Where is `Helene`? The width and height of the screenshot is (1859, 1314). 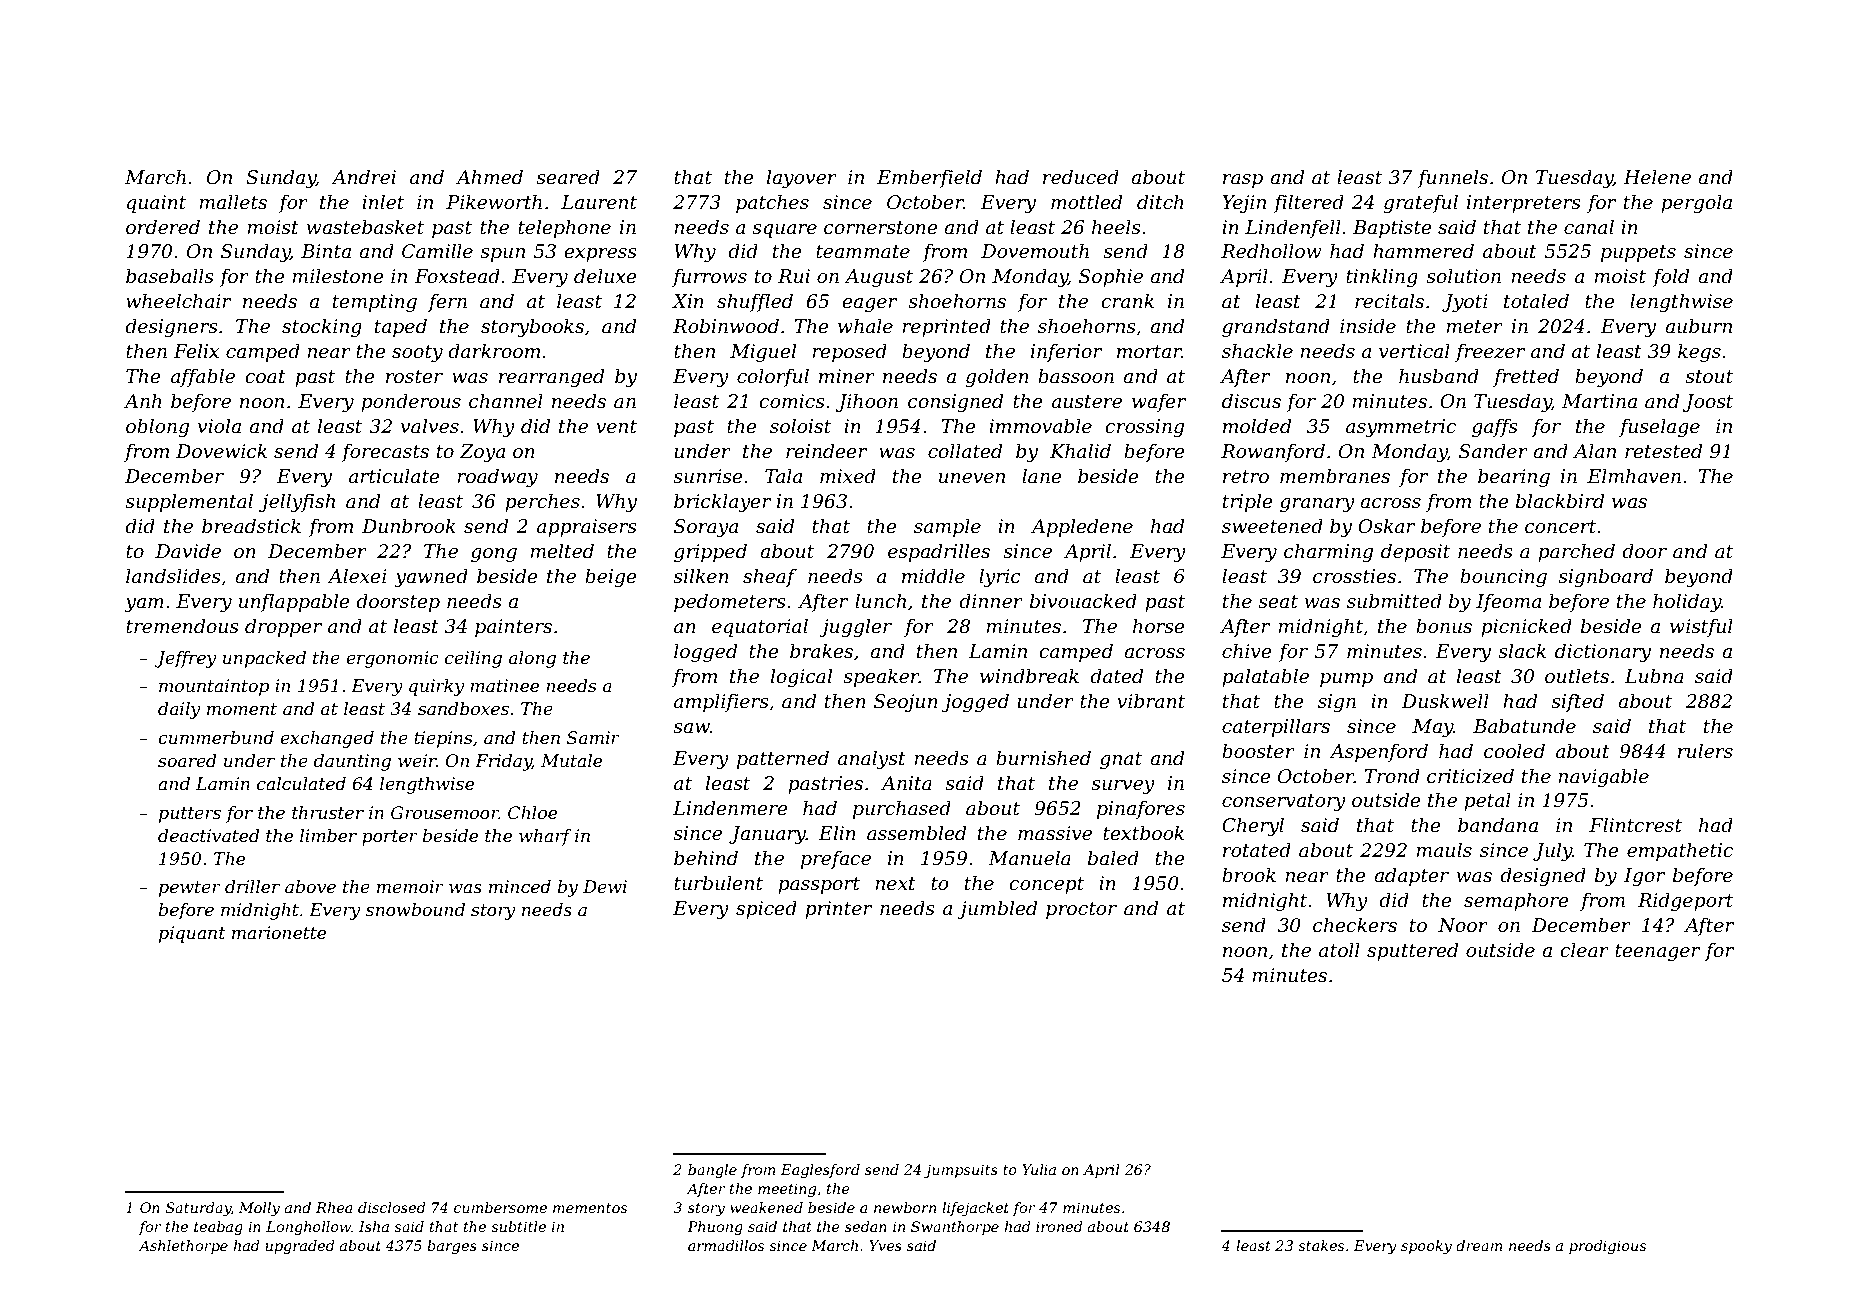 Helene is located at coordinates (1657, 177).
